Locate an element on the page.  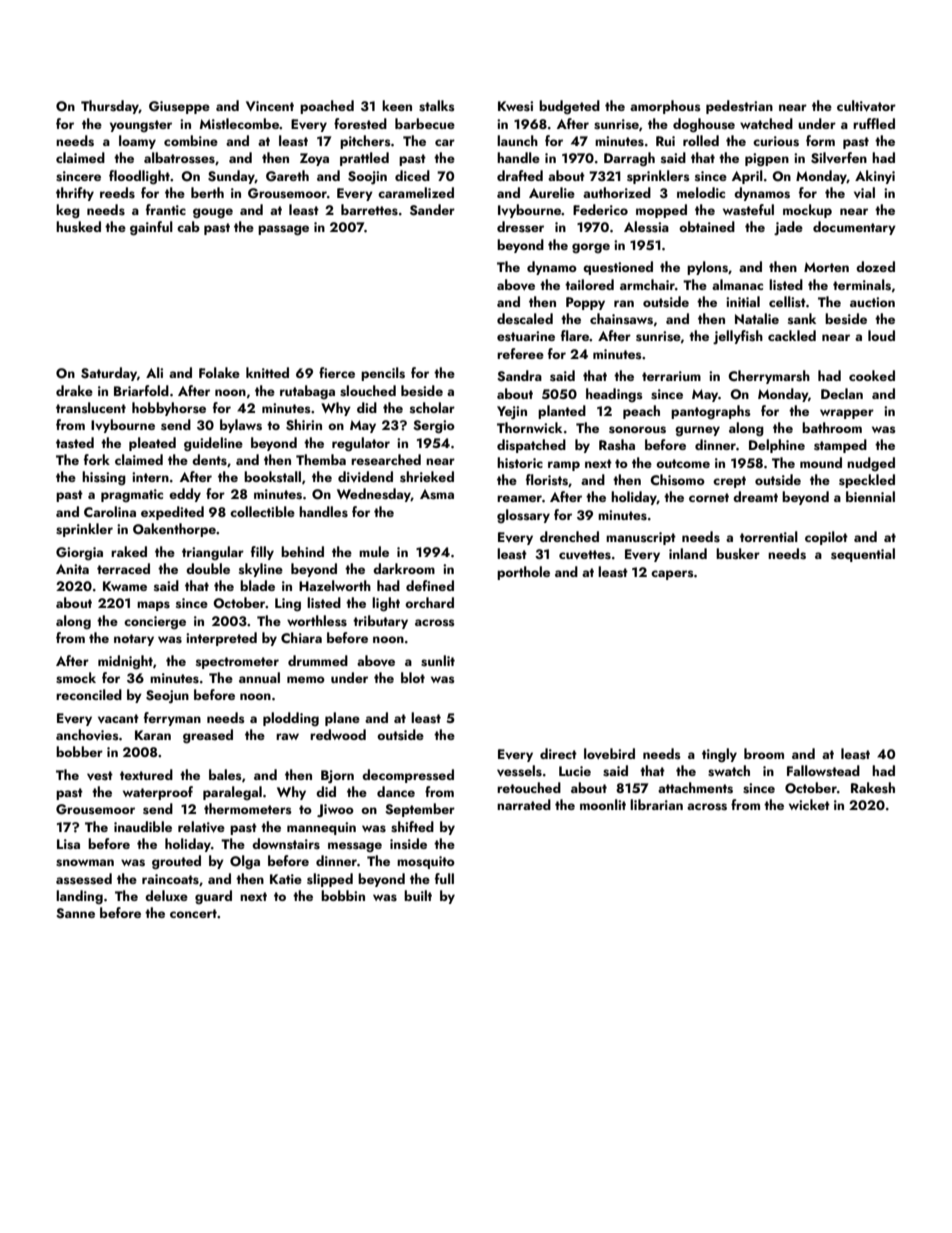
amorphous is located at coordinates (665, 107).
